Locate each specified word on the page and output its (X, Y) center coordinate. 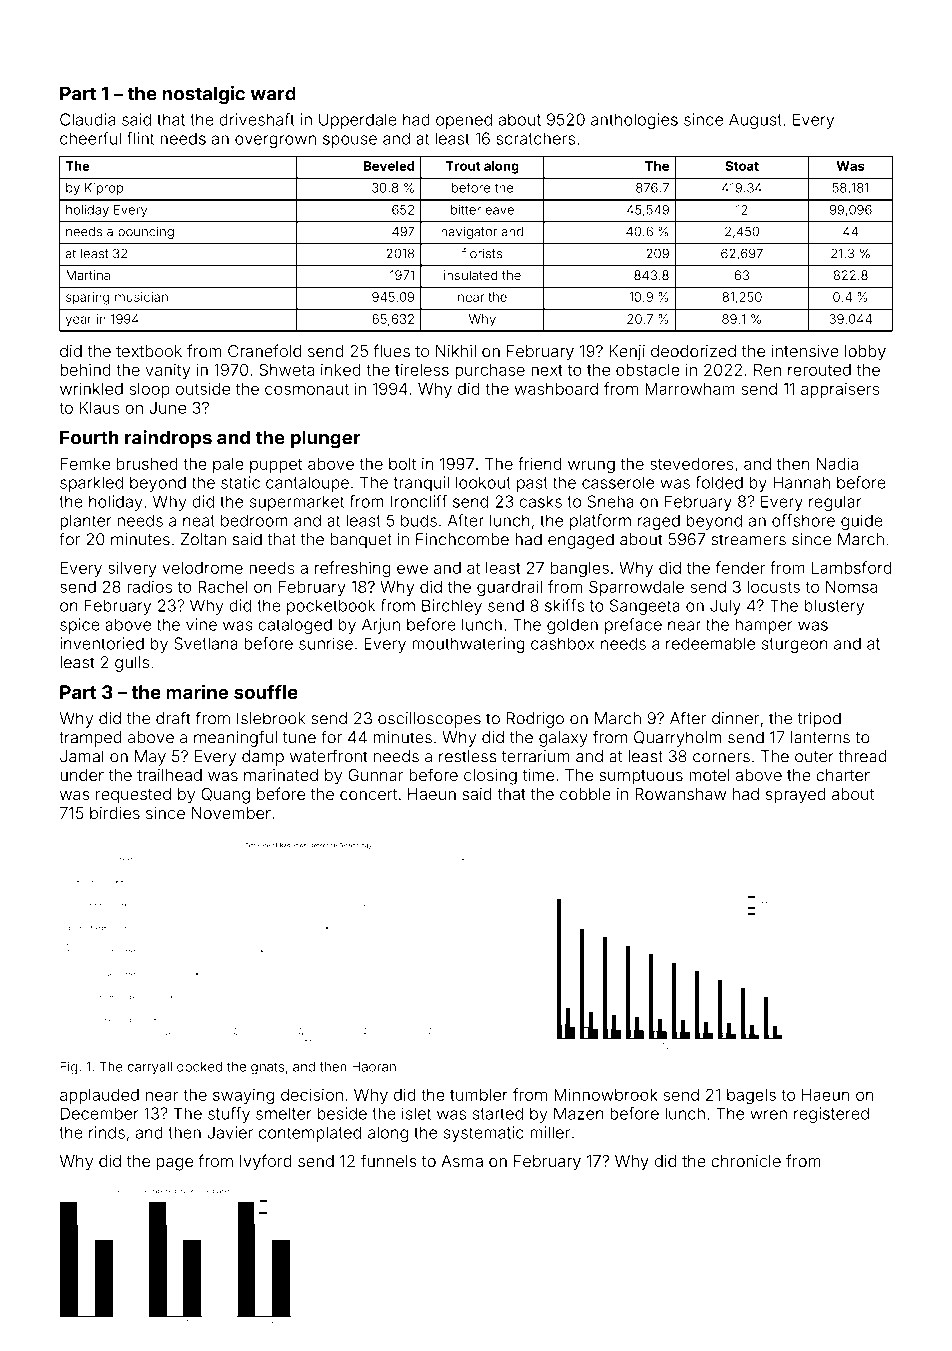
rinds (107, 1132)
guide (862, 522)
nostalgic (203, 95)
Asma (462, 1161)
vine (201, 624)
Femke (85, 464)
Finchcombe (462, 539)
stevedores (692, 464)
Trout (463, 166)
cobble (585, 794)
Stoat (742, 166)
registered (831, 1115)
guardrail (509, 588)
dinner (735, 718)
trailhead (169, 775)
